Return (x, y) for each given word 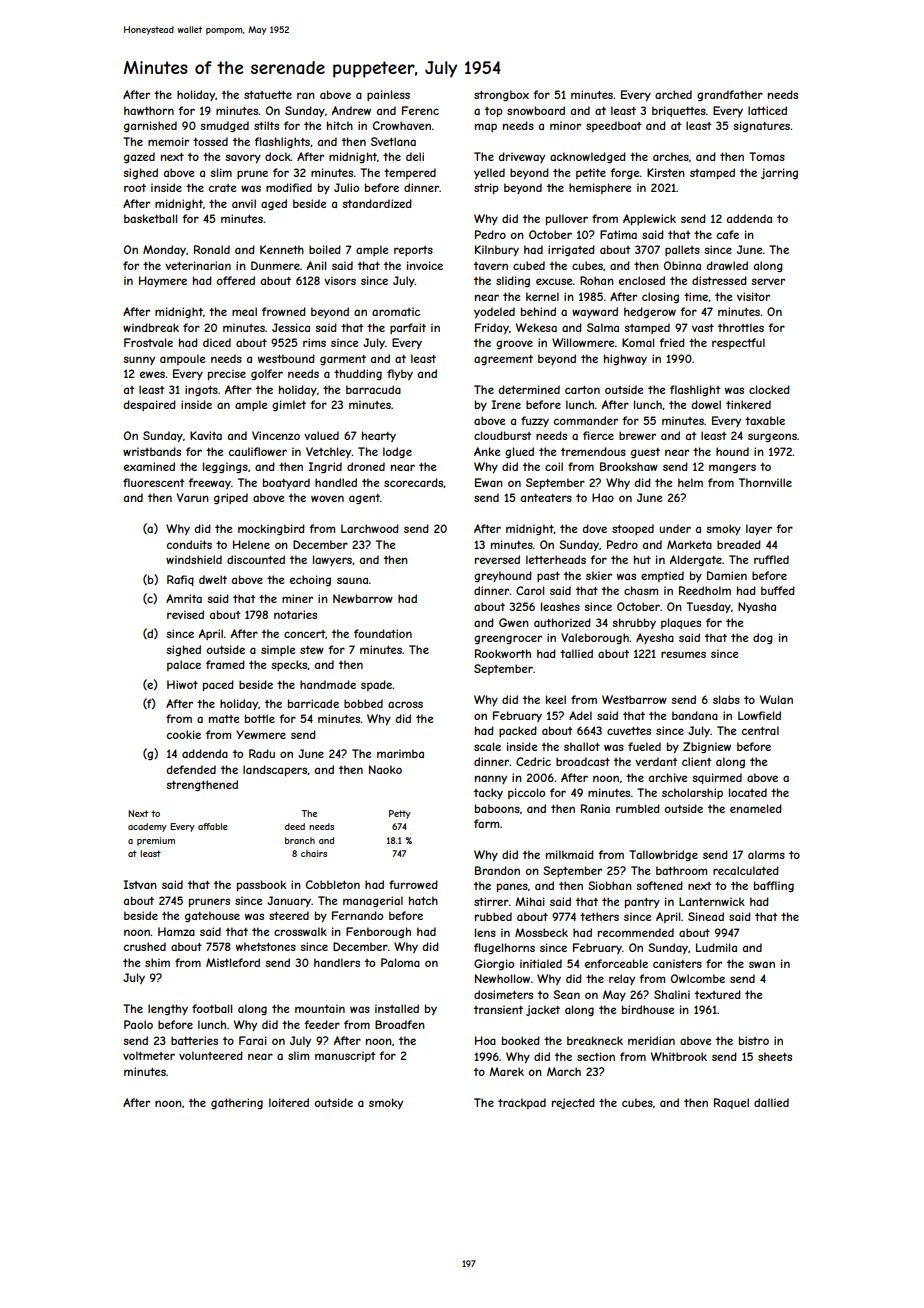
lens (485, 932)
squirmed (717, 778)
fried (672, 342)
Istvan (140, 884)
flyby (400, 374)
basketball (150, 218)
